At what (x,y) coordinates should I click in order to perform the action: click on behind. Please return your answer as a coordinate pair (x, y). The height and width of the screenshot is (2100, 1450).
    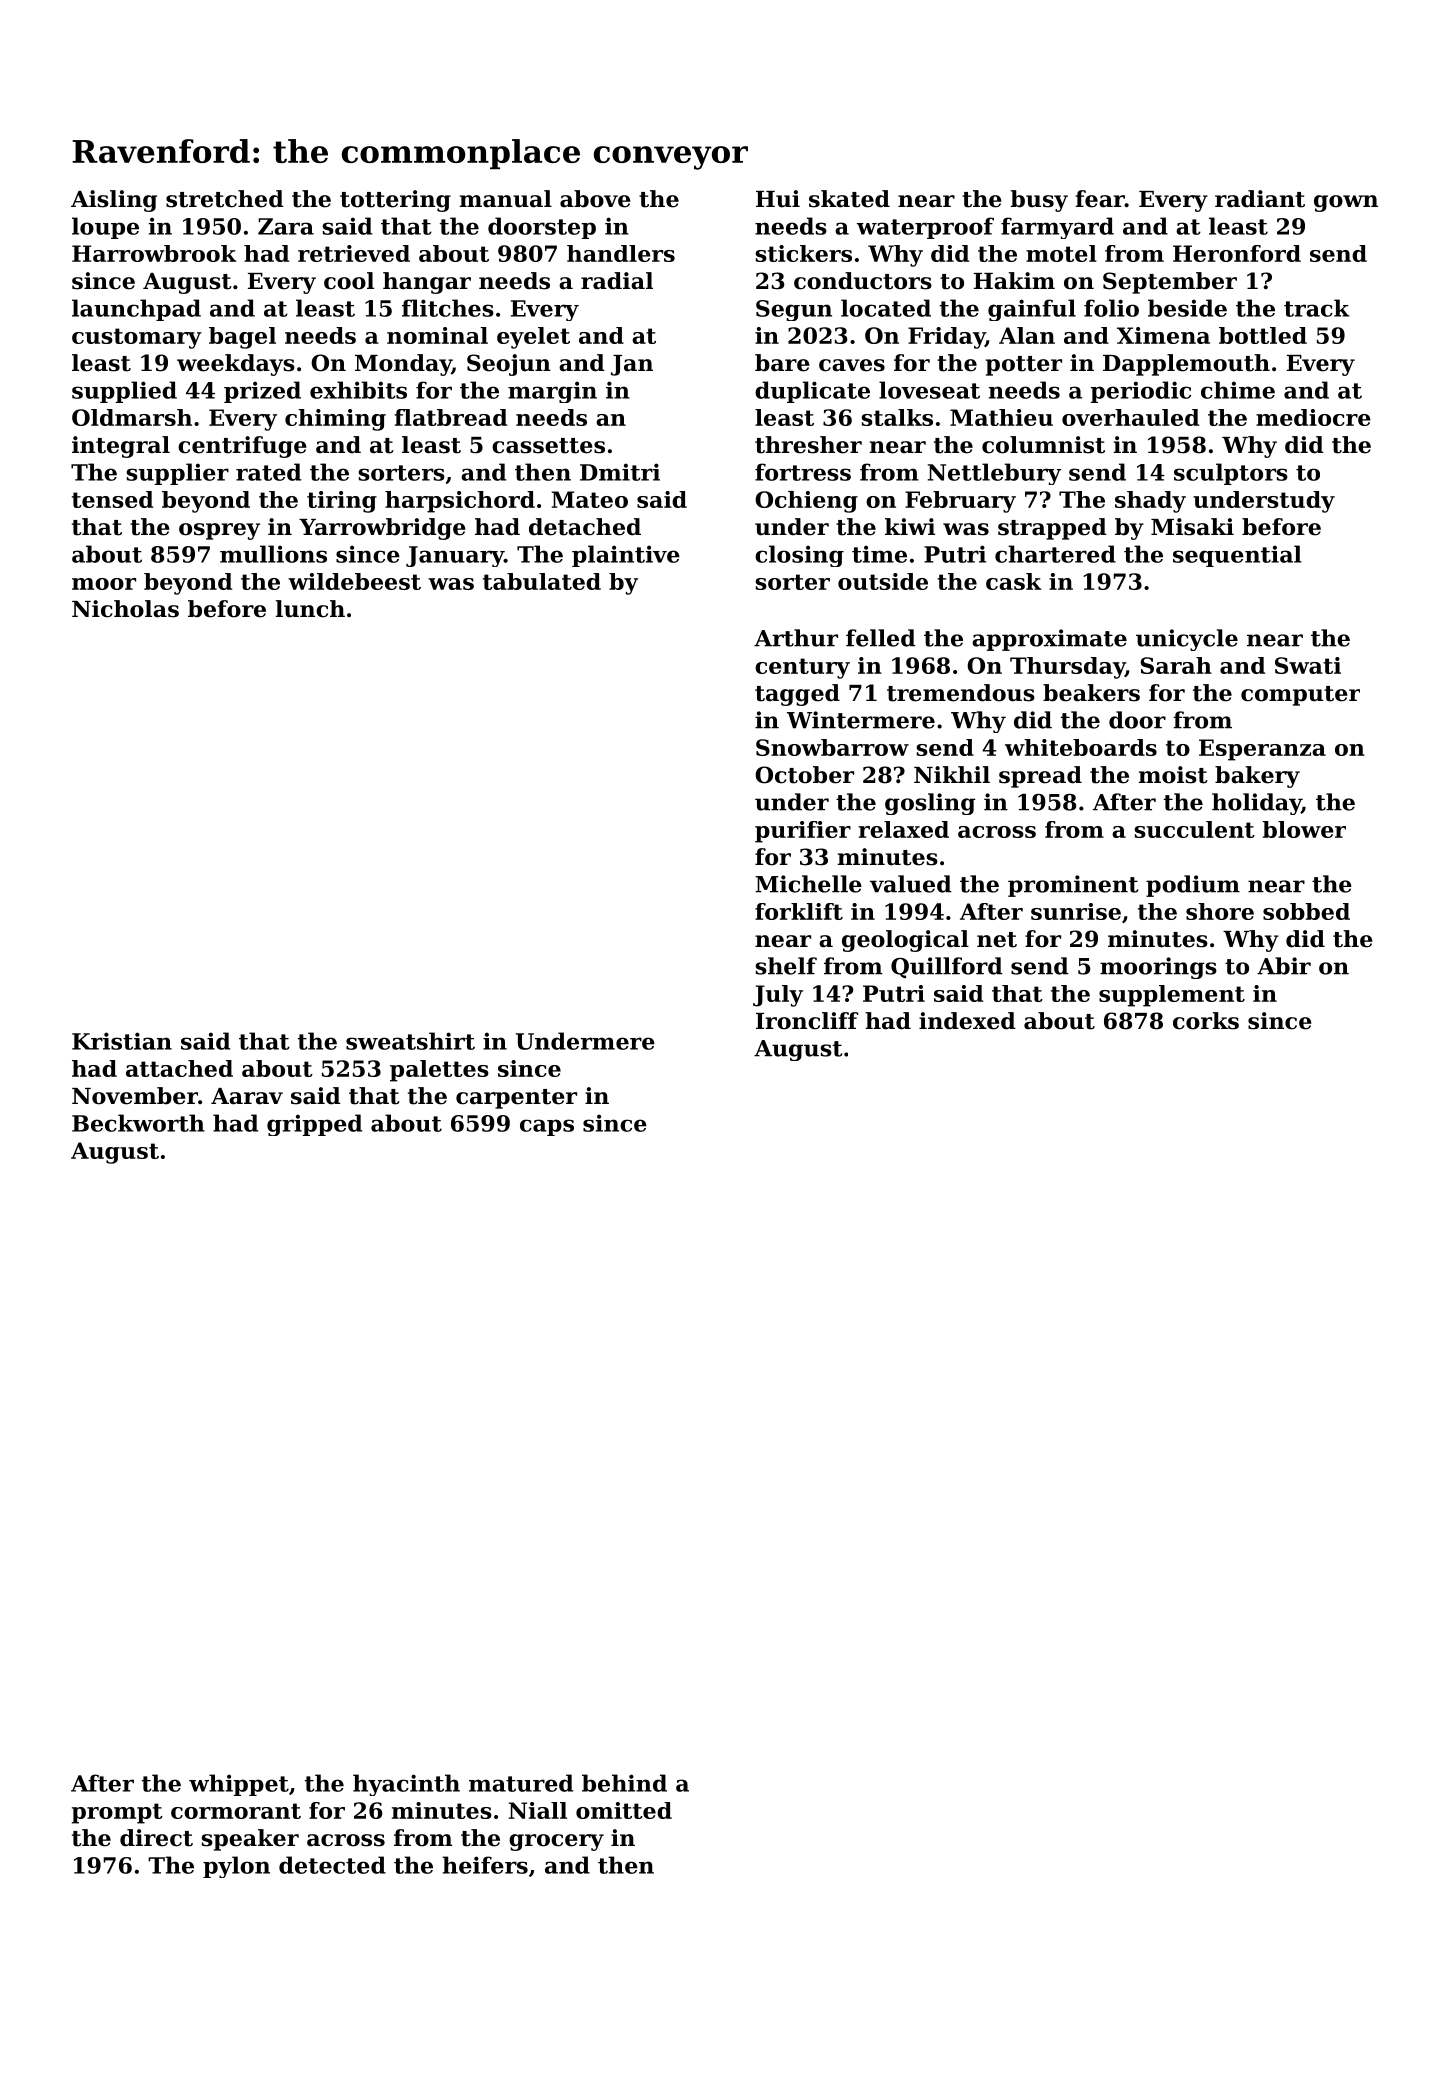
    Looking at the image, I should click on (624, 1783).
